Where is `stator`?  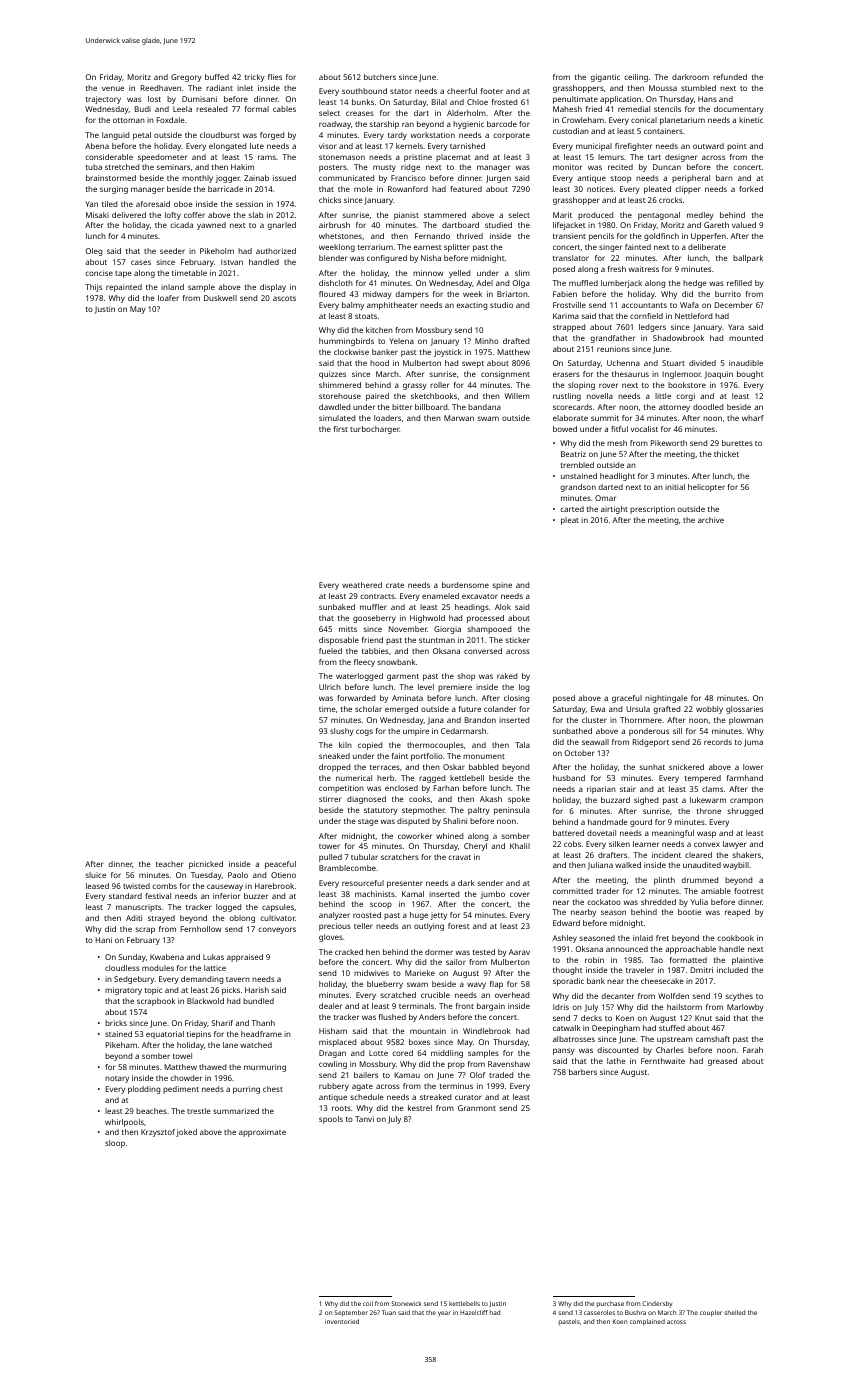 stator is located at coordinates (401, 91).
